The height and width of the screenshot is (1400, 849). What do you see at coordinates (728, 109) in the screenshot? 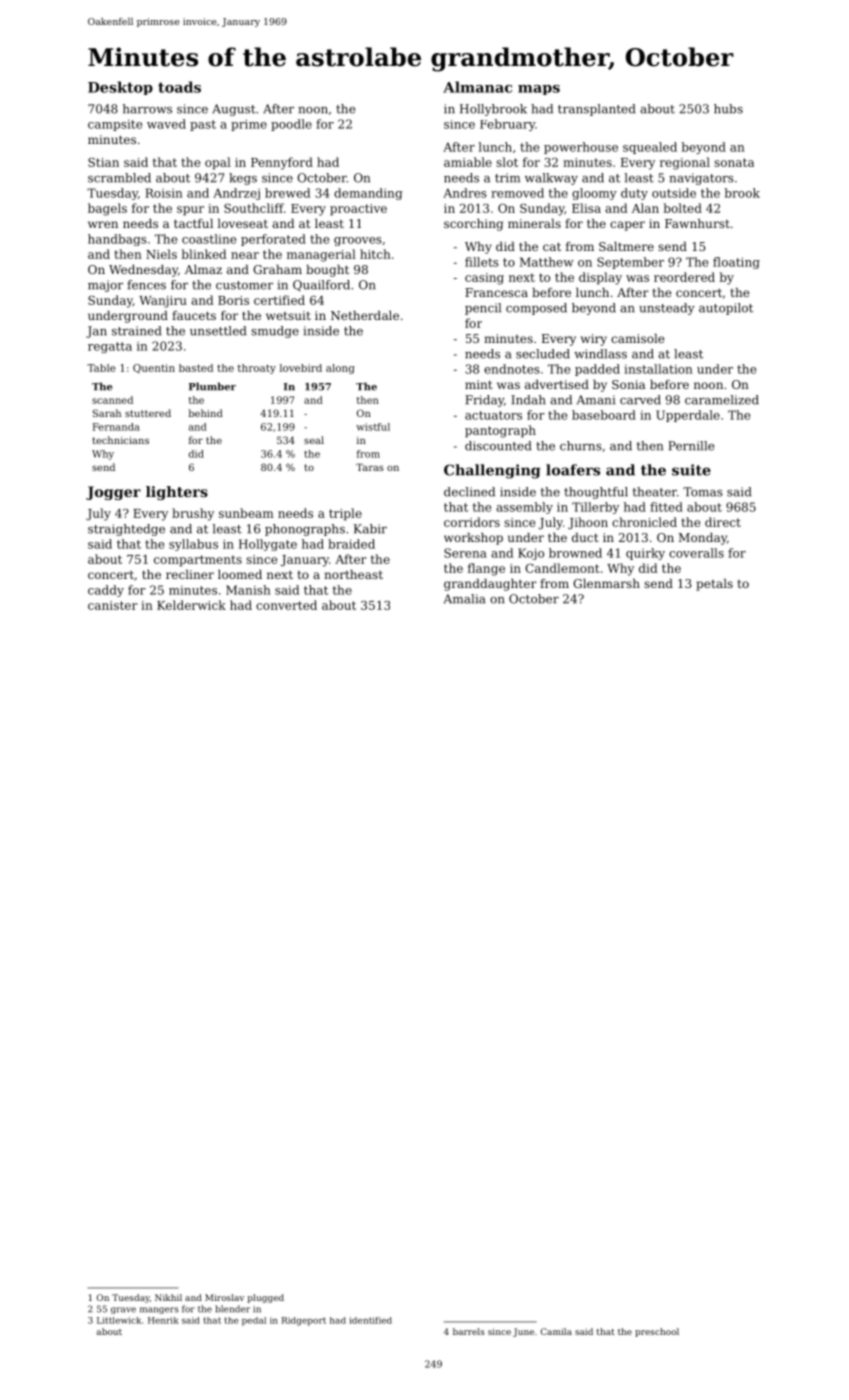
I see `hubs` at bounding box center [728, 109].
